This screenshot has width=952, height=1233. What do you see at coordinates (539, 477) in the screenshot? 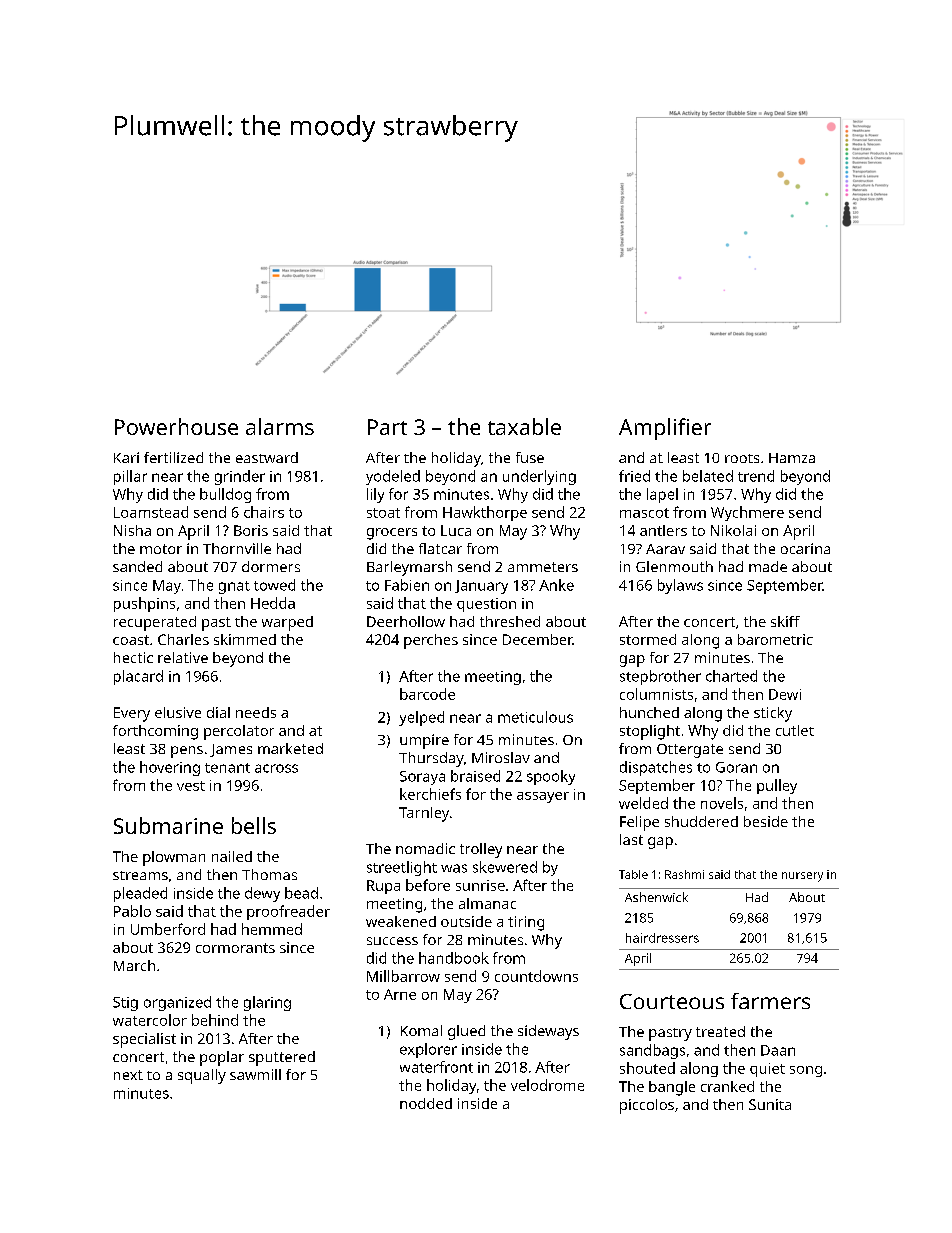
I see `underlying` at bounding box center [539, 477].
